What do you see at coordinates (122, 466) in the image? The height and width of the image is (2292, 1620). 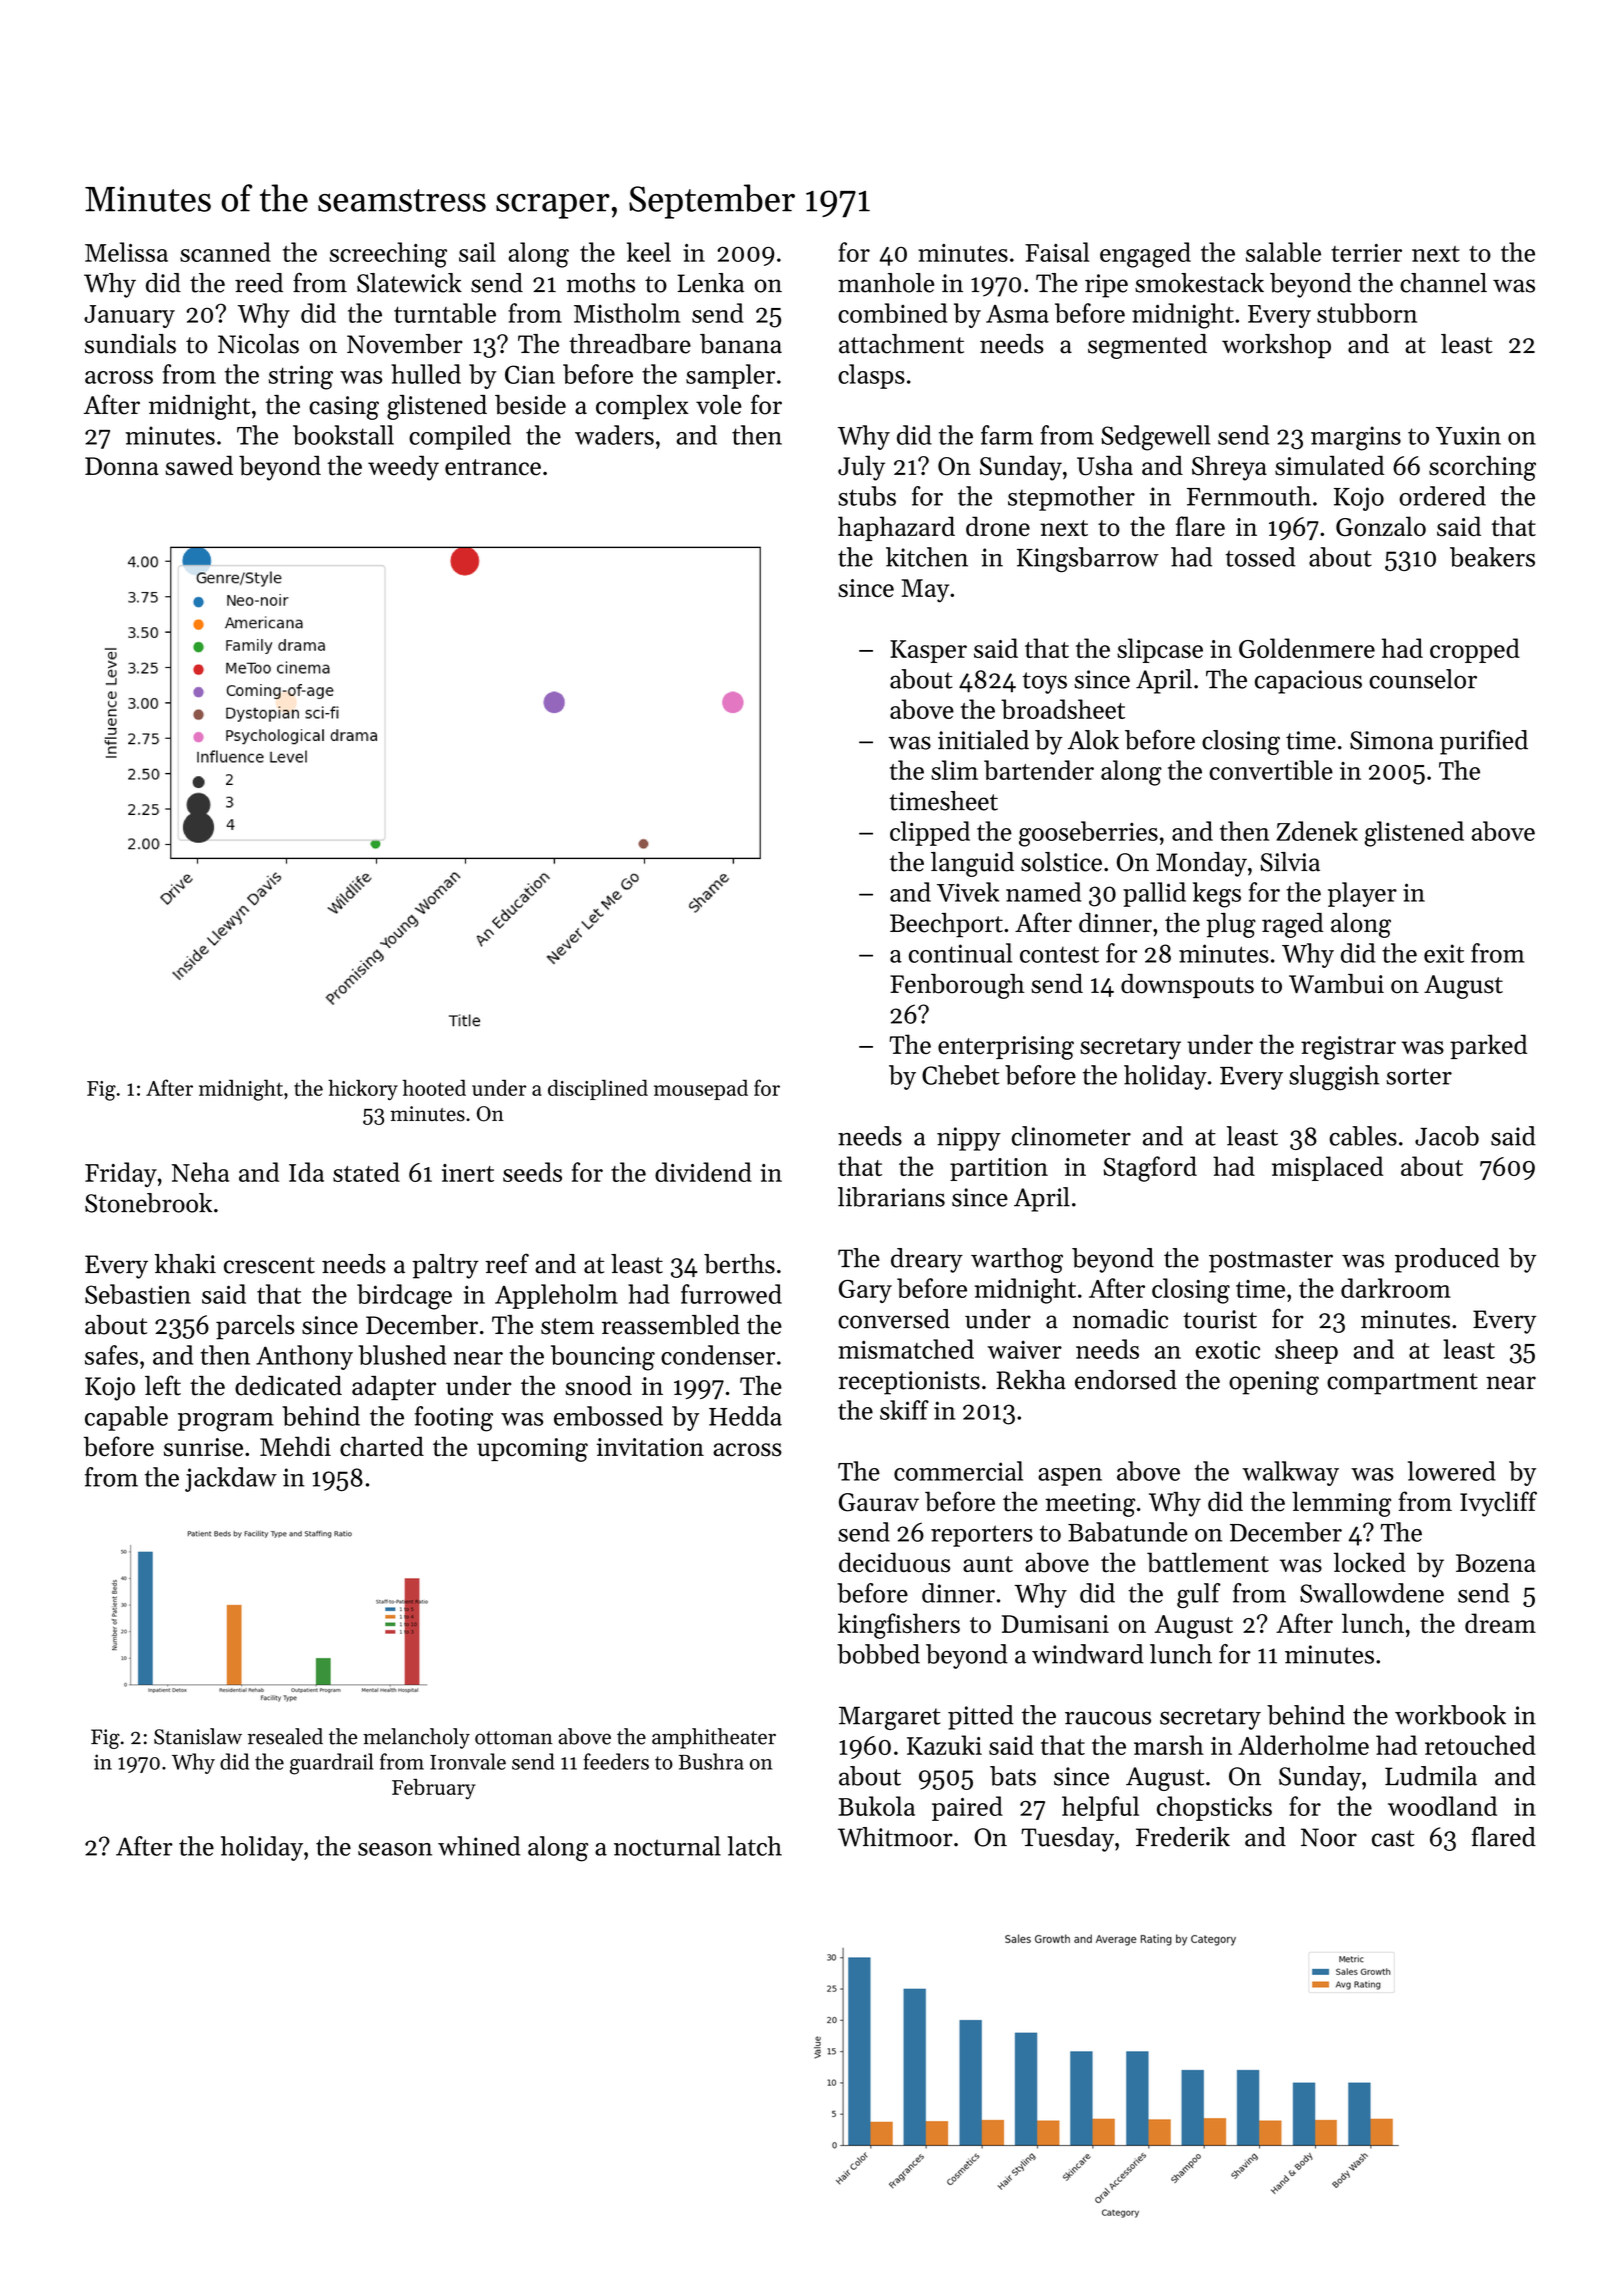 I see `Donna` at bounding box center [122, 466].
